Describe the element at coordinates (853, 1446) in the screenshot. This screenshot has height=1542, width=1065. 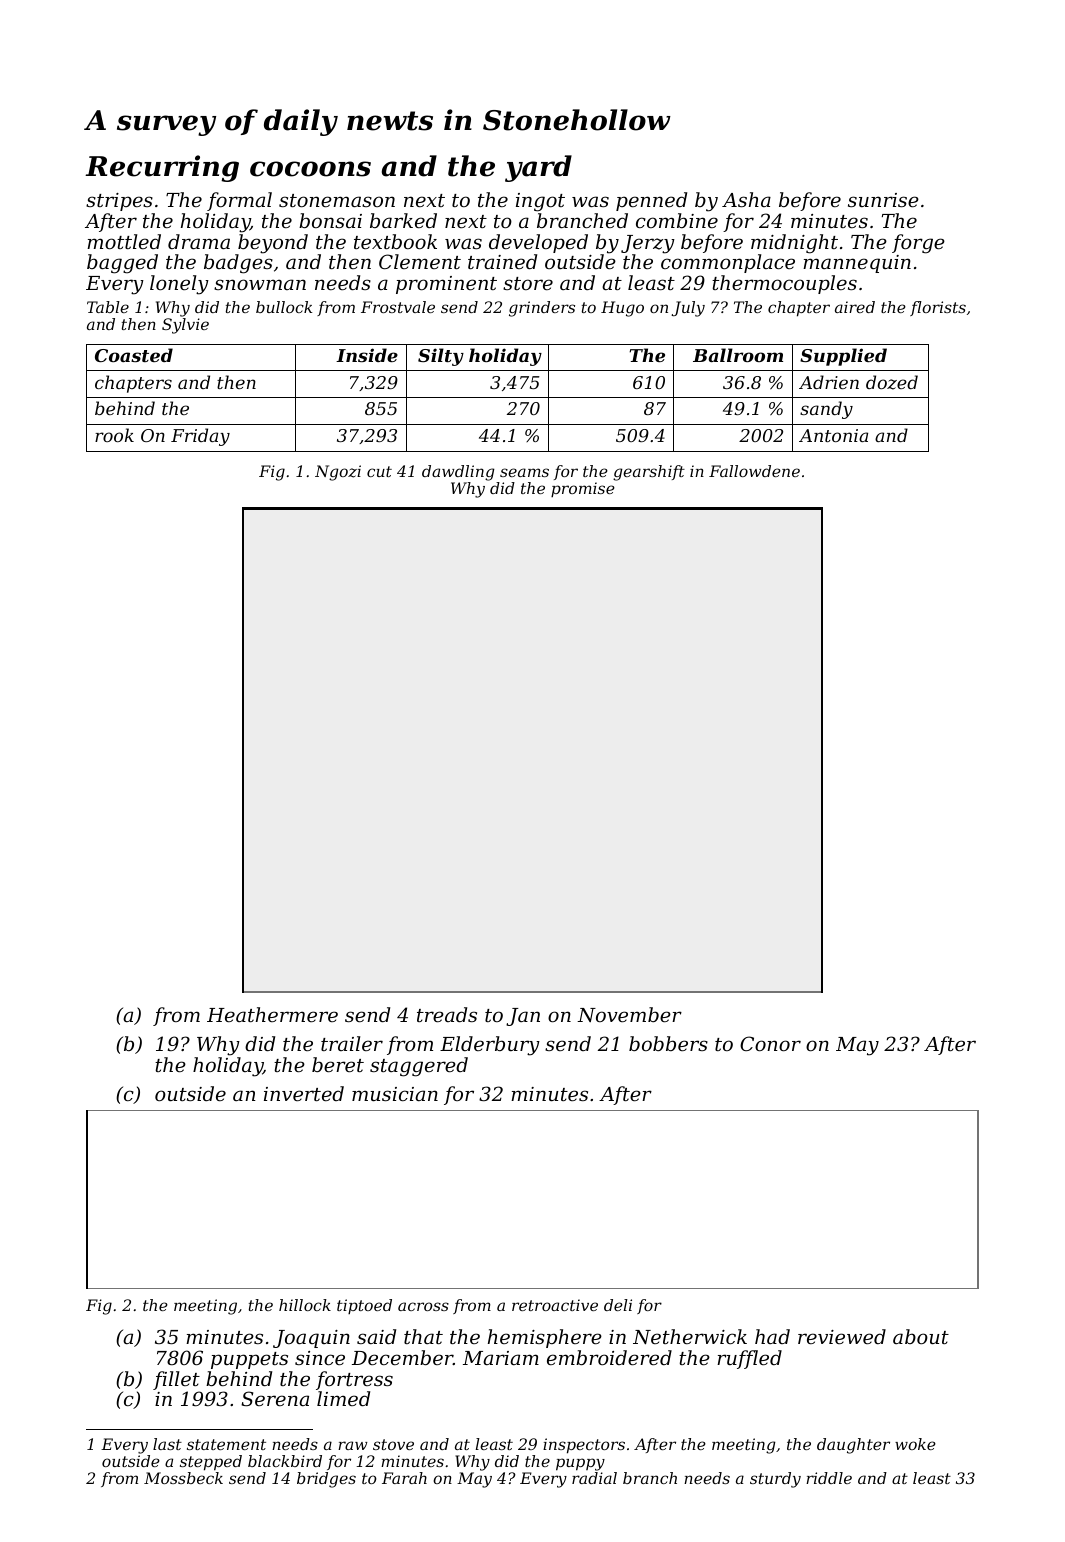
I see `daughter` at that location.
